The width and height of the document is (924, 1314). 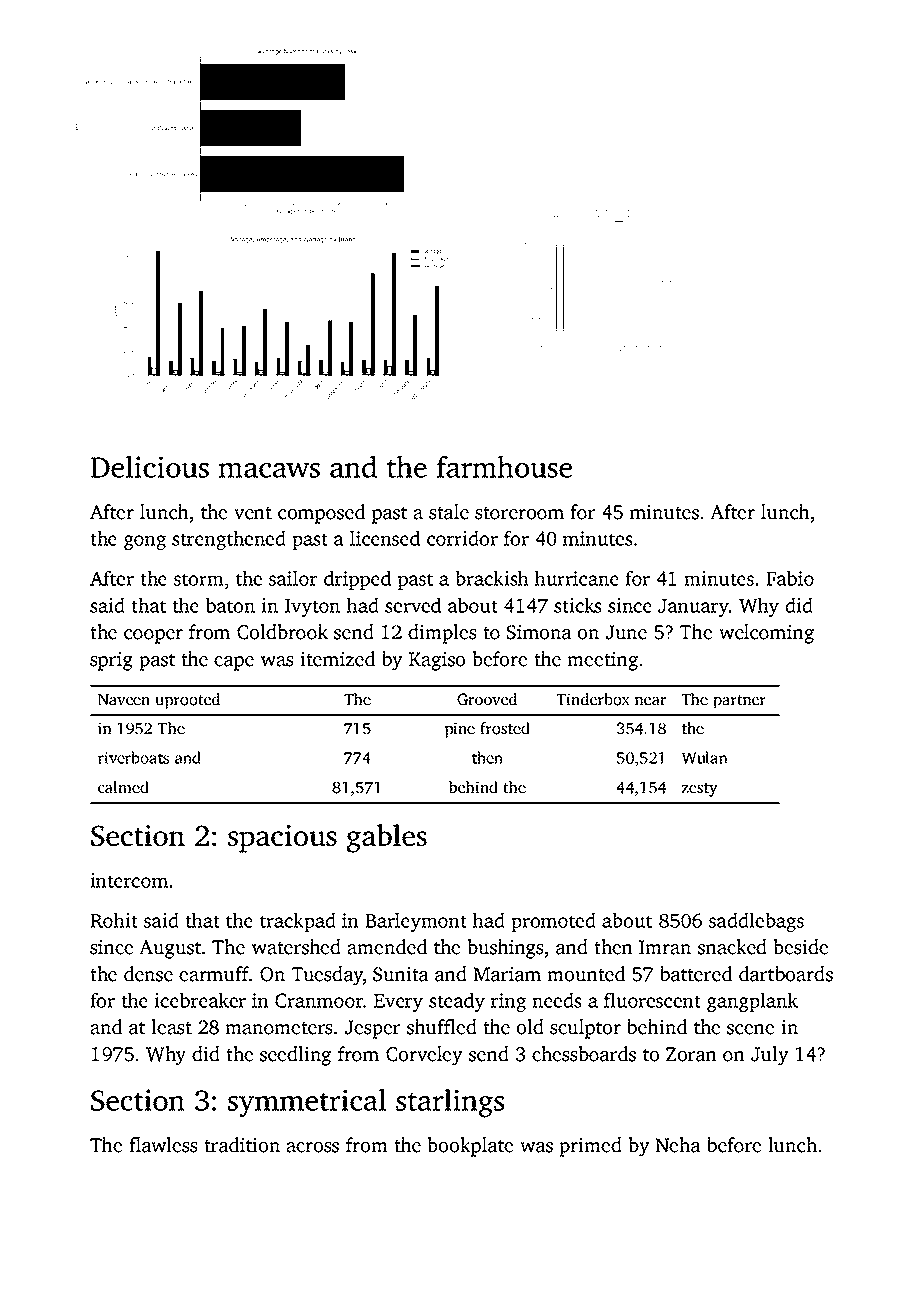 I want to click on uprooted, so click(x=188, y=701).
